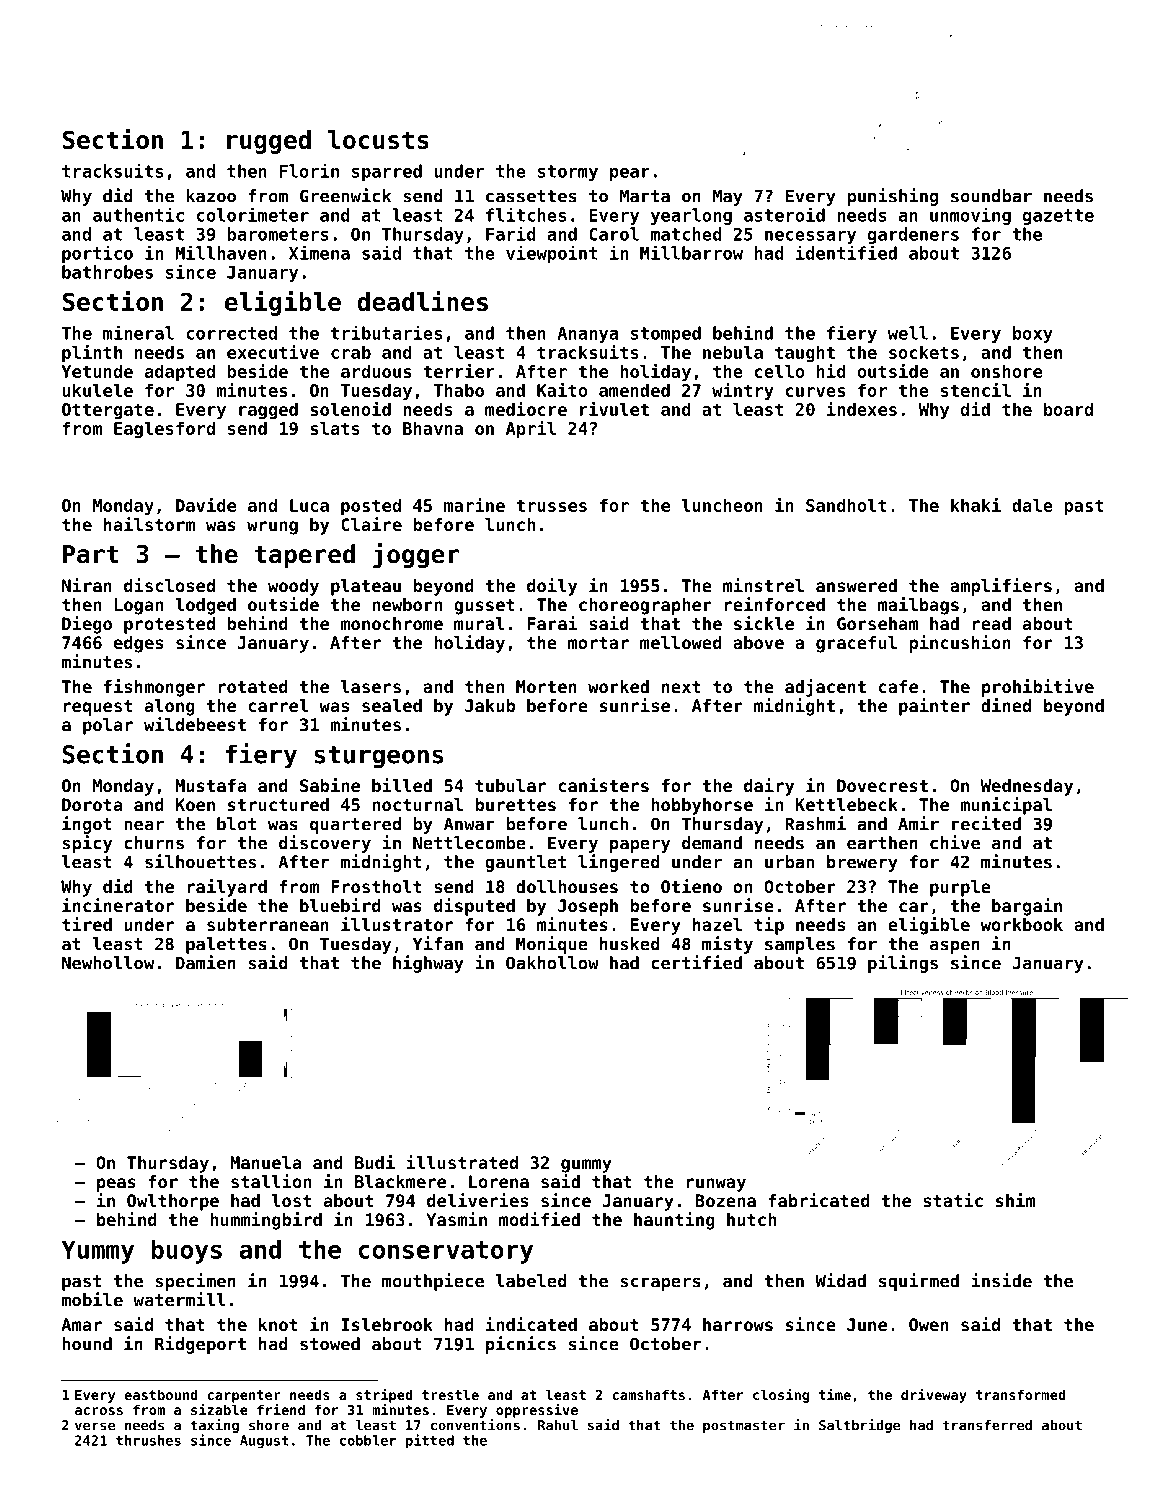 This page has width=1167, height=1510. What do you see at coordinates (95, 1426) in the page?
I see `verse` at bounding box center [95, 1426].
